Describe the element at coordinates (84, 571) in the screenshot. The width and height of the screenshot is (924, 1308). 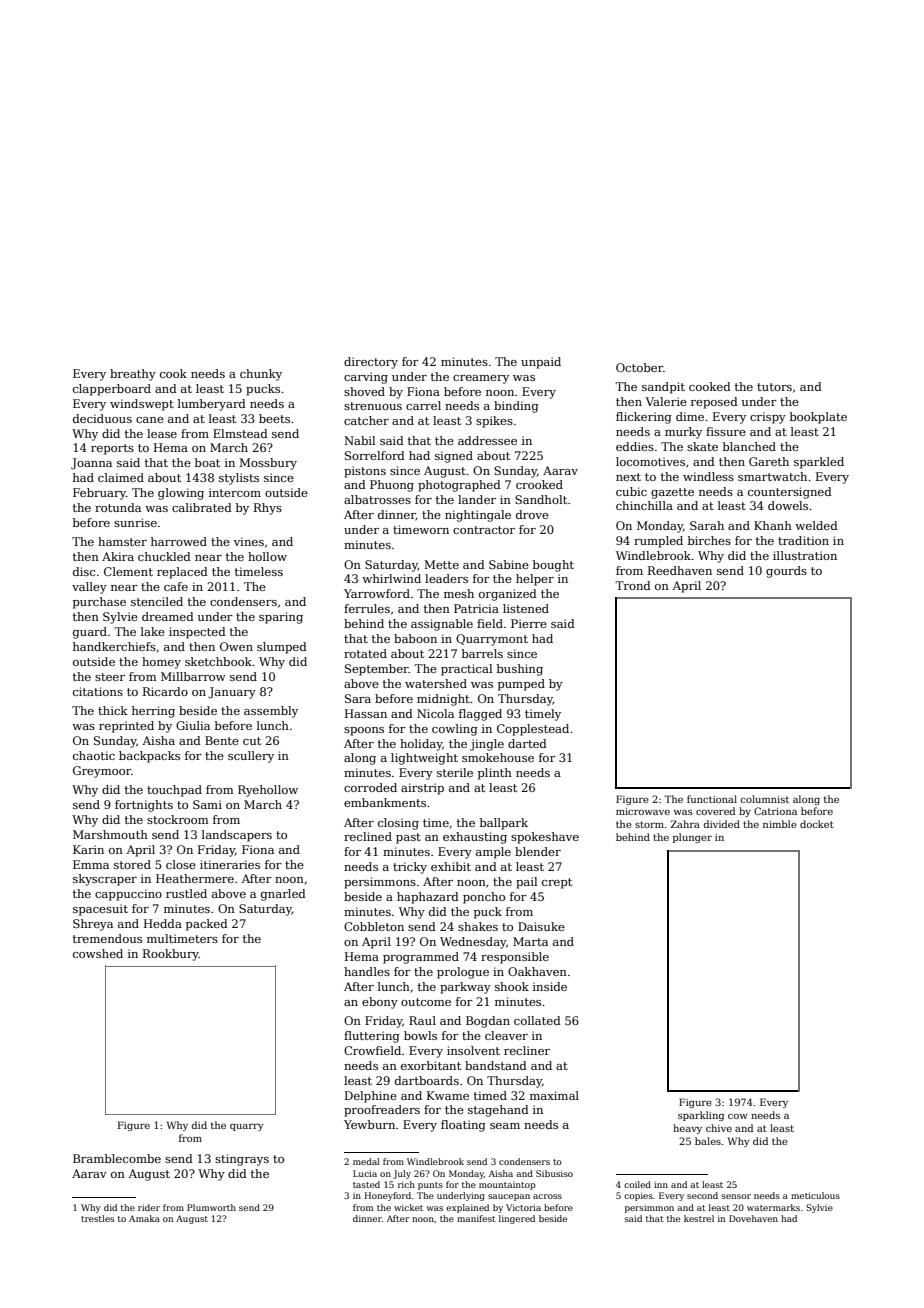
I see `disc` at that location.
